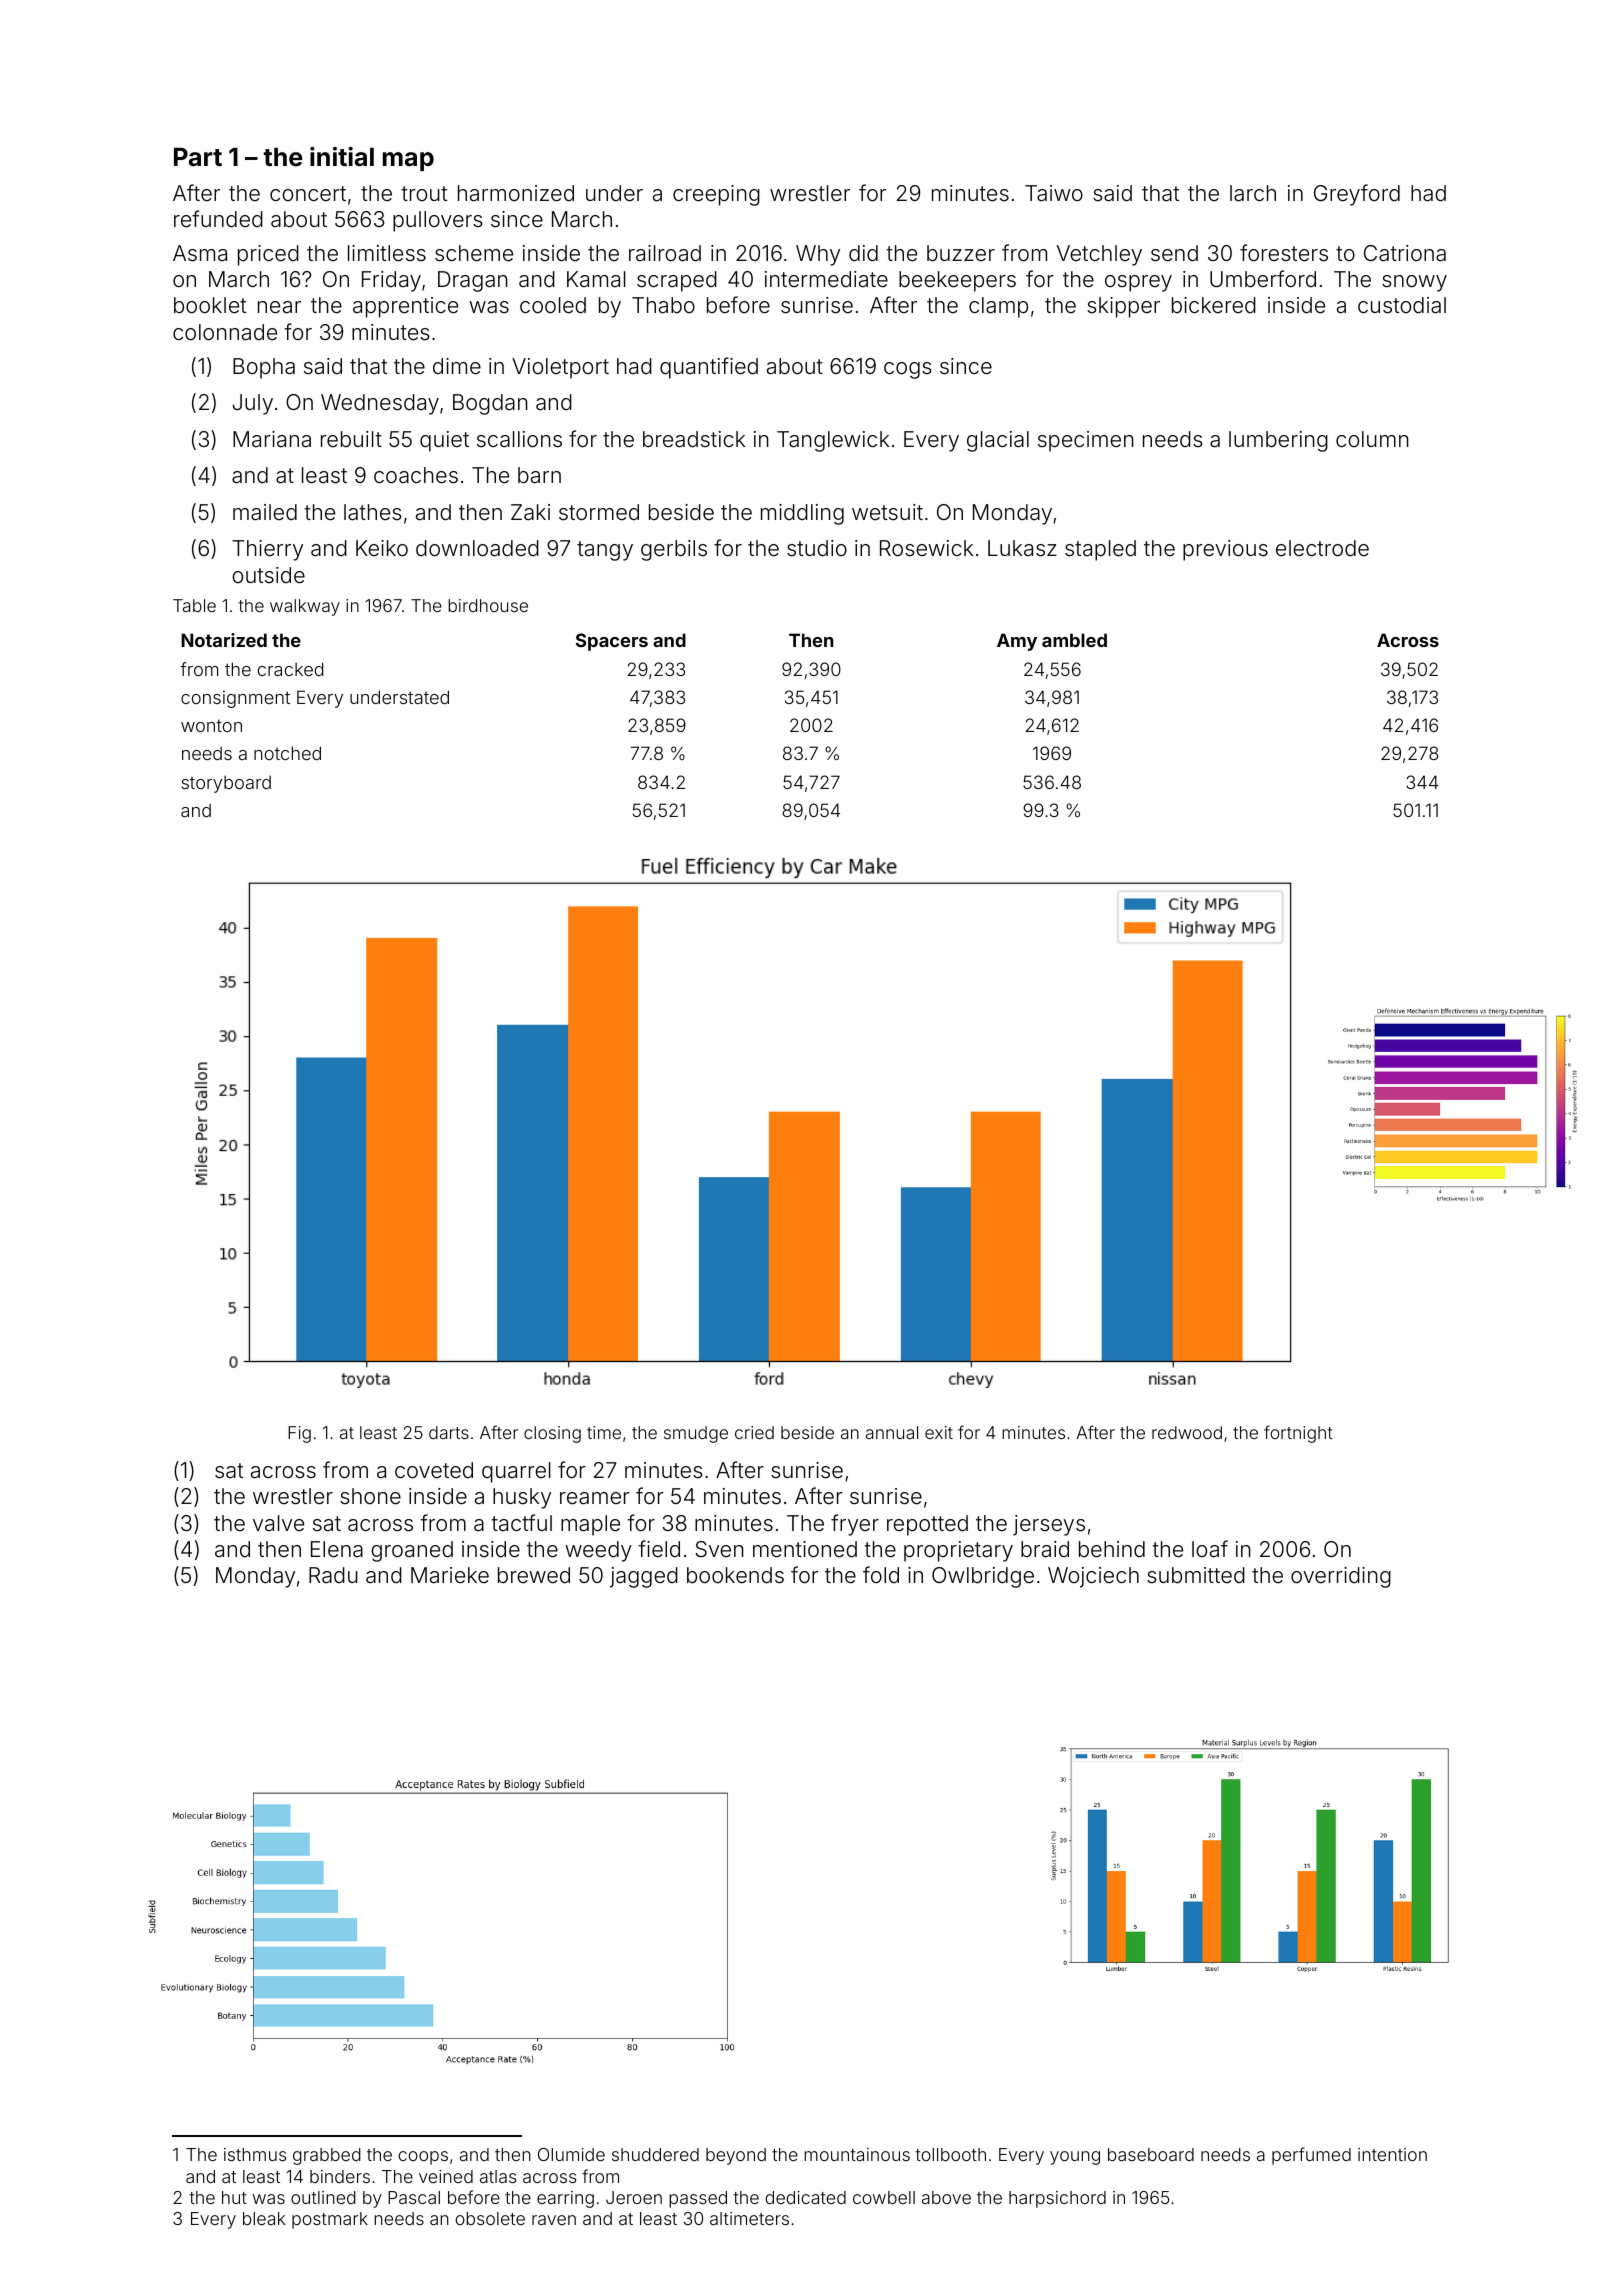 This screenshot has width=1620, height=2292. I want to click on notched, so click(287, 753).
